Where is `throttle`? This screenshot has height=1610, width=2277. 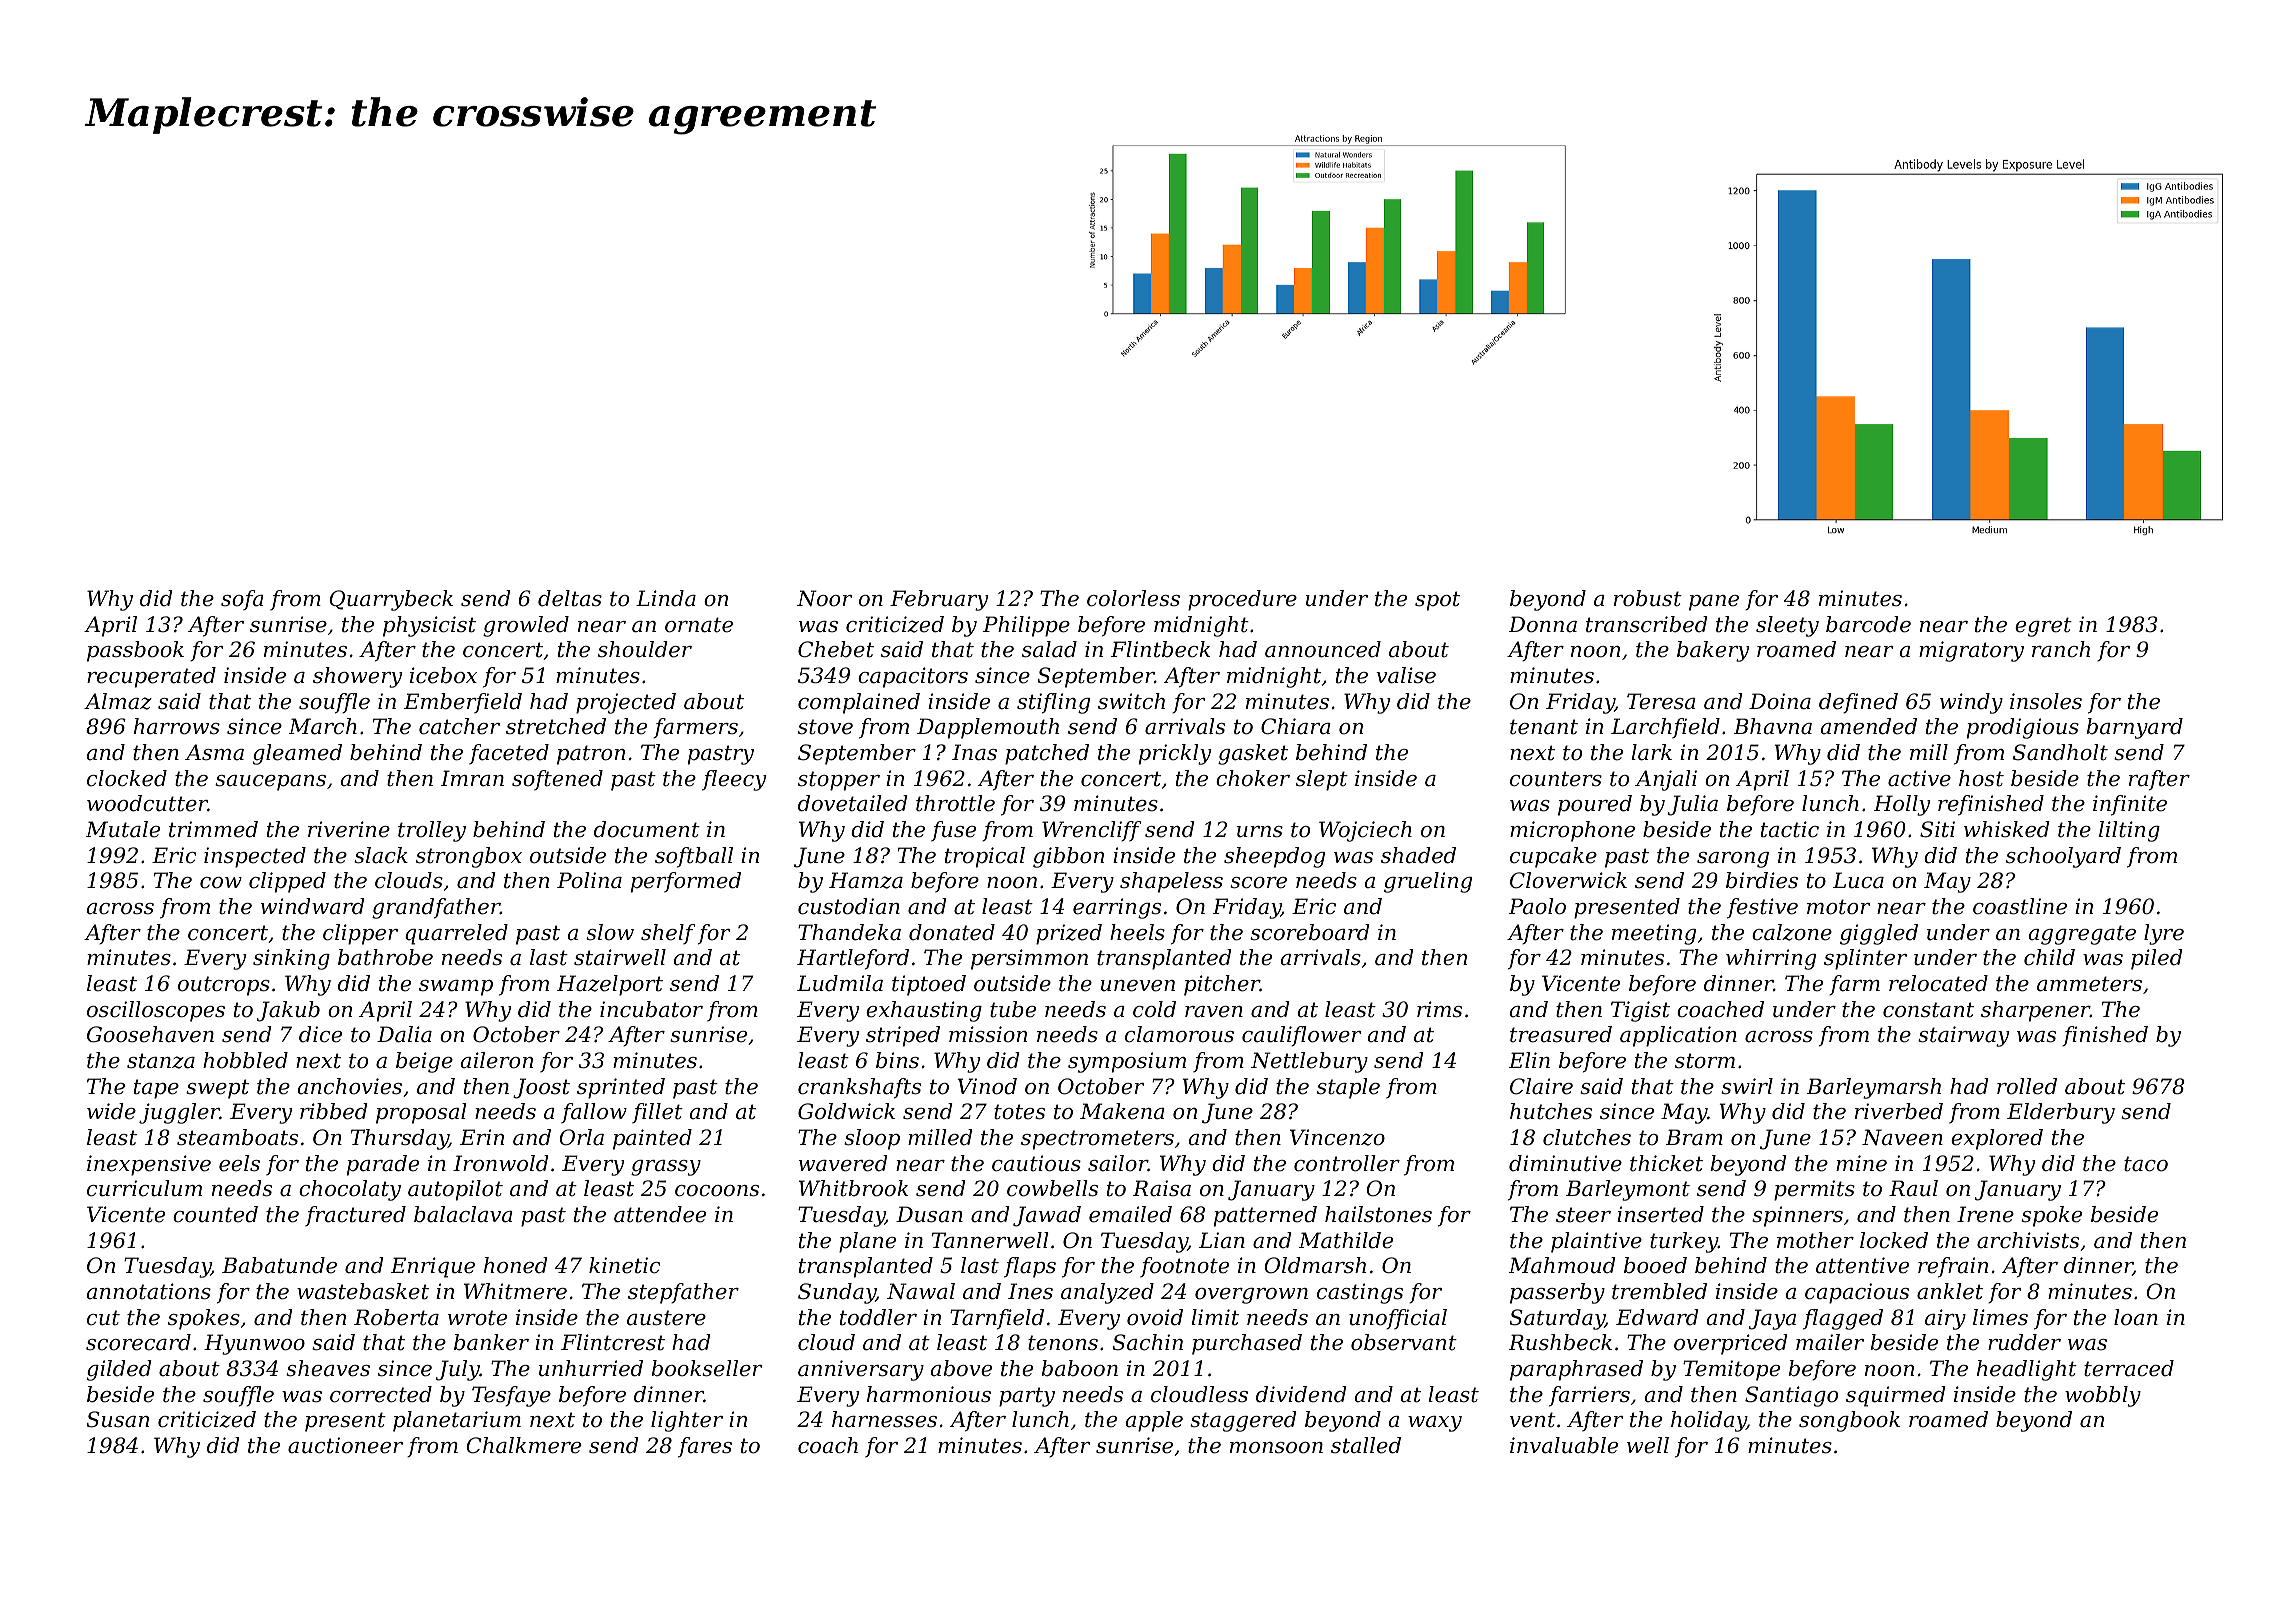
throttle is located at coordinates (955, 803).
